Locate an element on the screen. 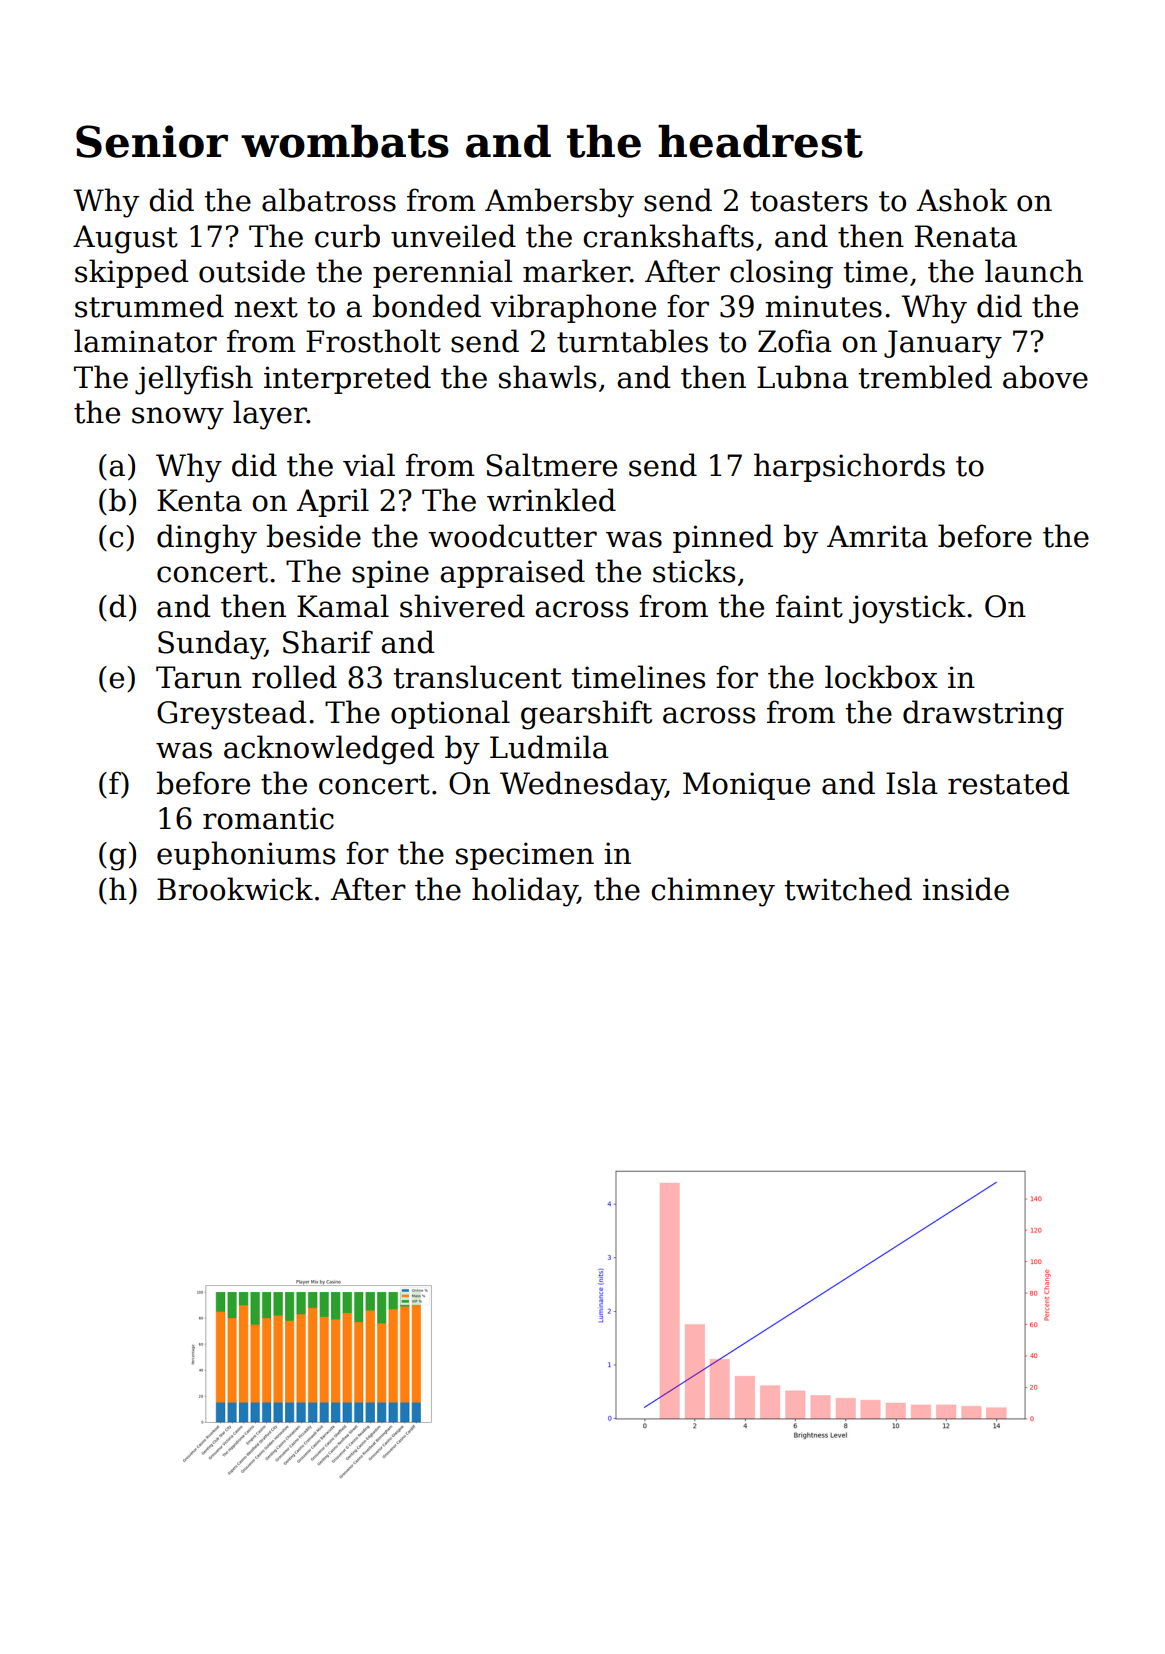 The width and height of the screenshot is (1165, 1654). Senior is located at coordinates (152, 141).
